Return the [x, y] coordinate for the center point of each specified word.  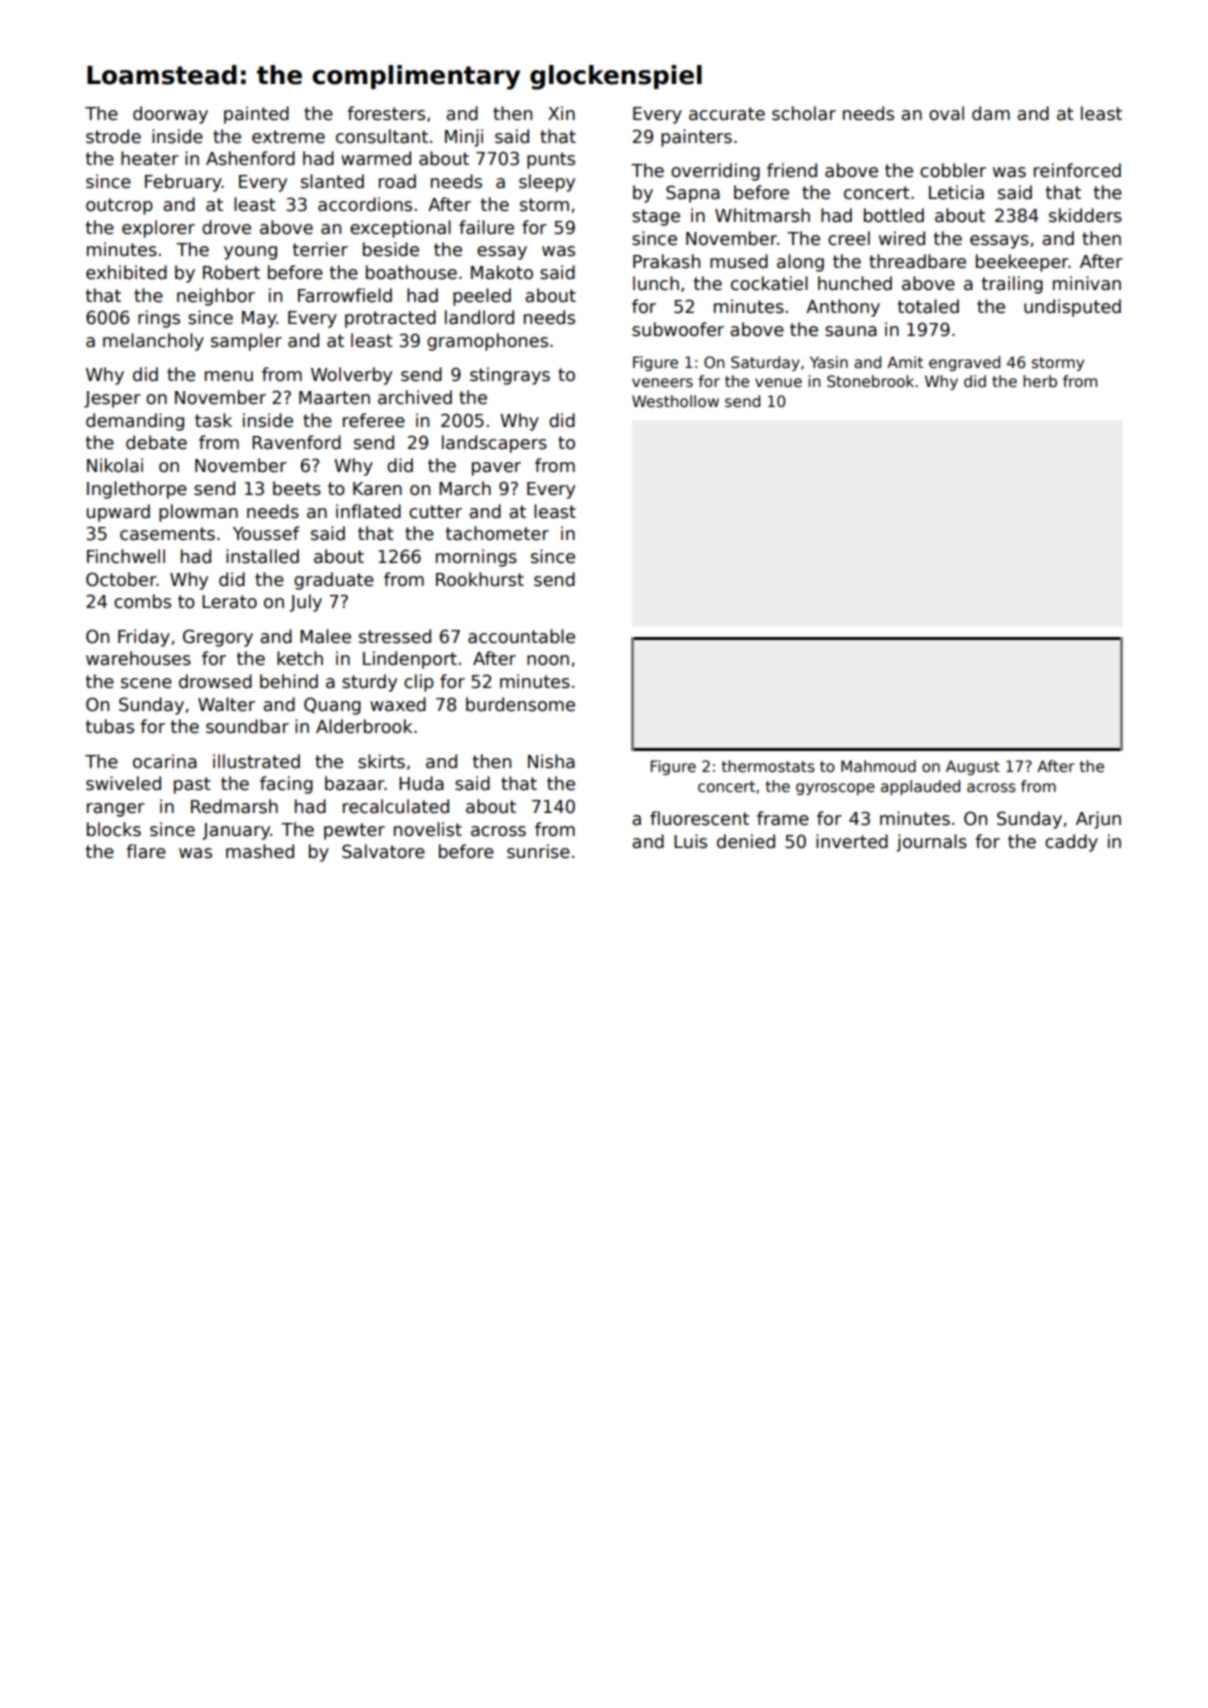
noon [548, 660]
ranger [116, 810]
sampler [246, 342]
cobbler [953, 170]
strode [113, 136]
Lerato [229, 602]
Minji [464, 138]
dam [991, 113]
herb [1040, 381]
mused [739, 261]
